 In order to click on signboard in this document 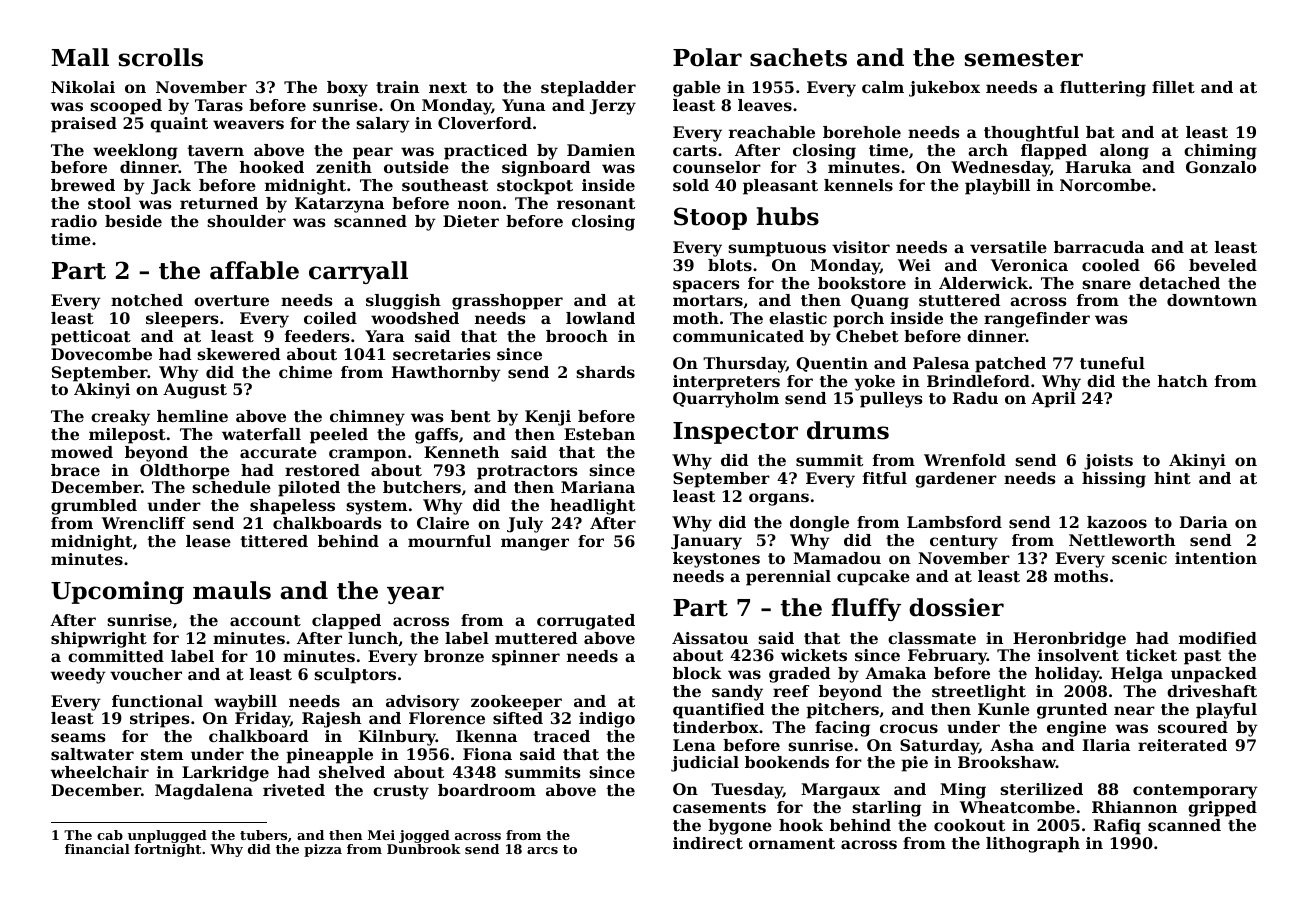, I will do `click(546, 169)`.
